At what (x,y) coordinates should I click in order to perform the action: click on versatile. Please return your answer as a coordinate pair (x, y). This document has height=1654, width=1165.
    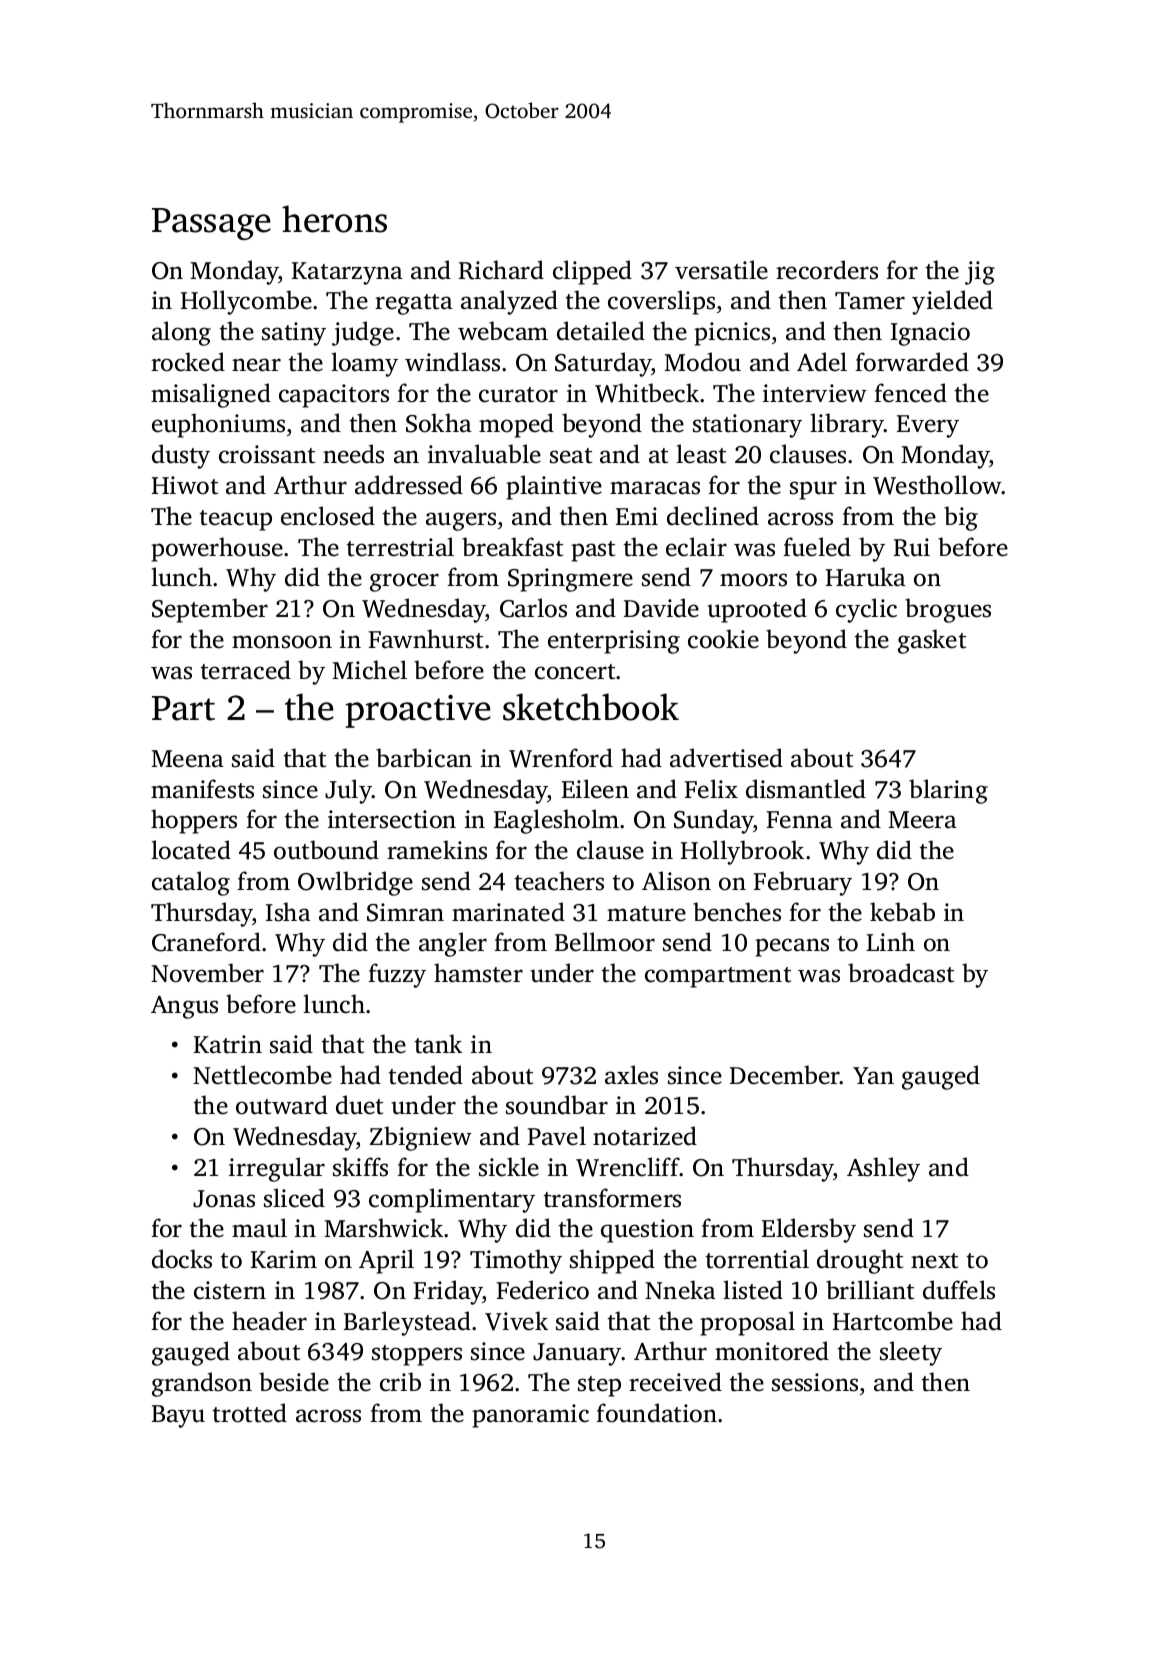
    Looking at the image, I should click on (721, 270).
